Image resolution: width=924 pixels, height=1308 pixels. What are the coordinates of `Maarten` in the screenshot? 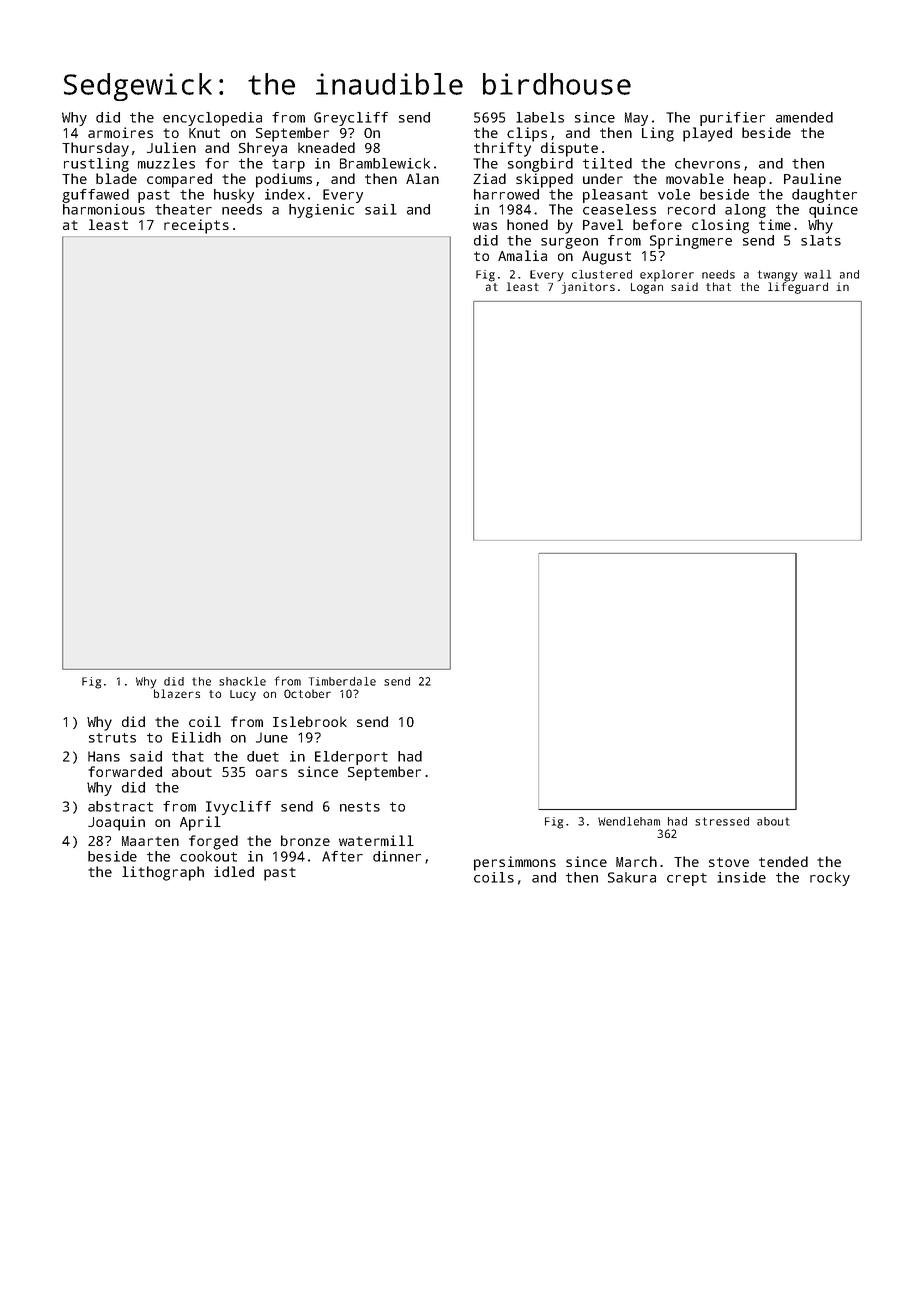 It's located at (150, 841).
